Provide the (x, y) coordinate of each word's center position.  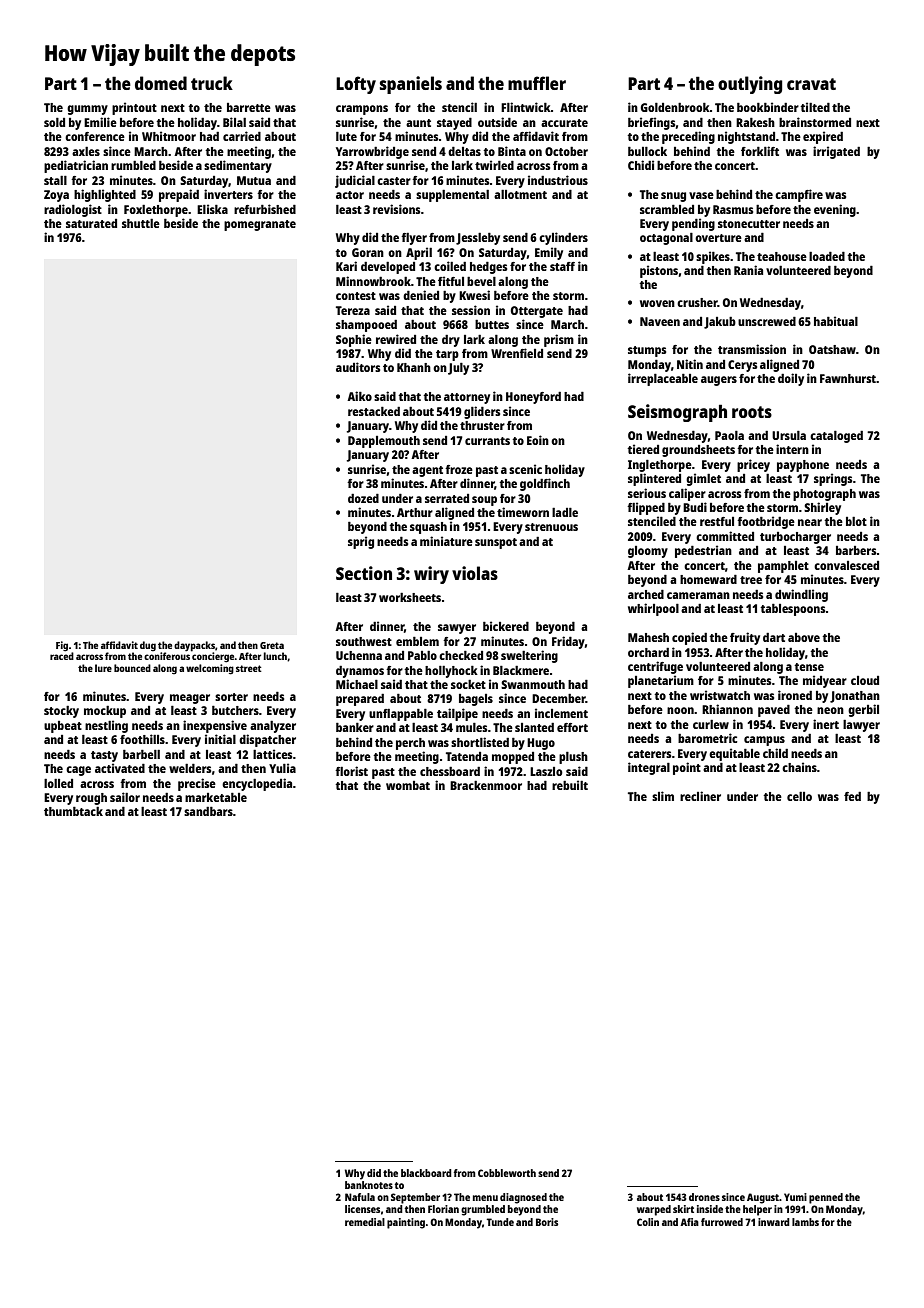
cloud (865, 680)
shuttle (141, 223)
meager (190, 699)
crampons (362, 110)
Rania (748, 270)
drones (704, 1197)
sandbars (208, 811)
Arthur (415, 512)
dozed (363, 498)
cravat (811, 84)
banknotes (369, 1185)
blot (856, 521)
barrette (249, 107)
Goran (368, 252)
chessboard (450, 771)
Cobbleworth (507, 1173)
